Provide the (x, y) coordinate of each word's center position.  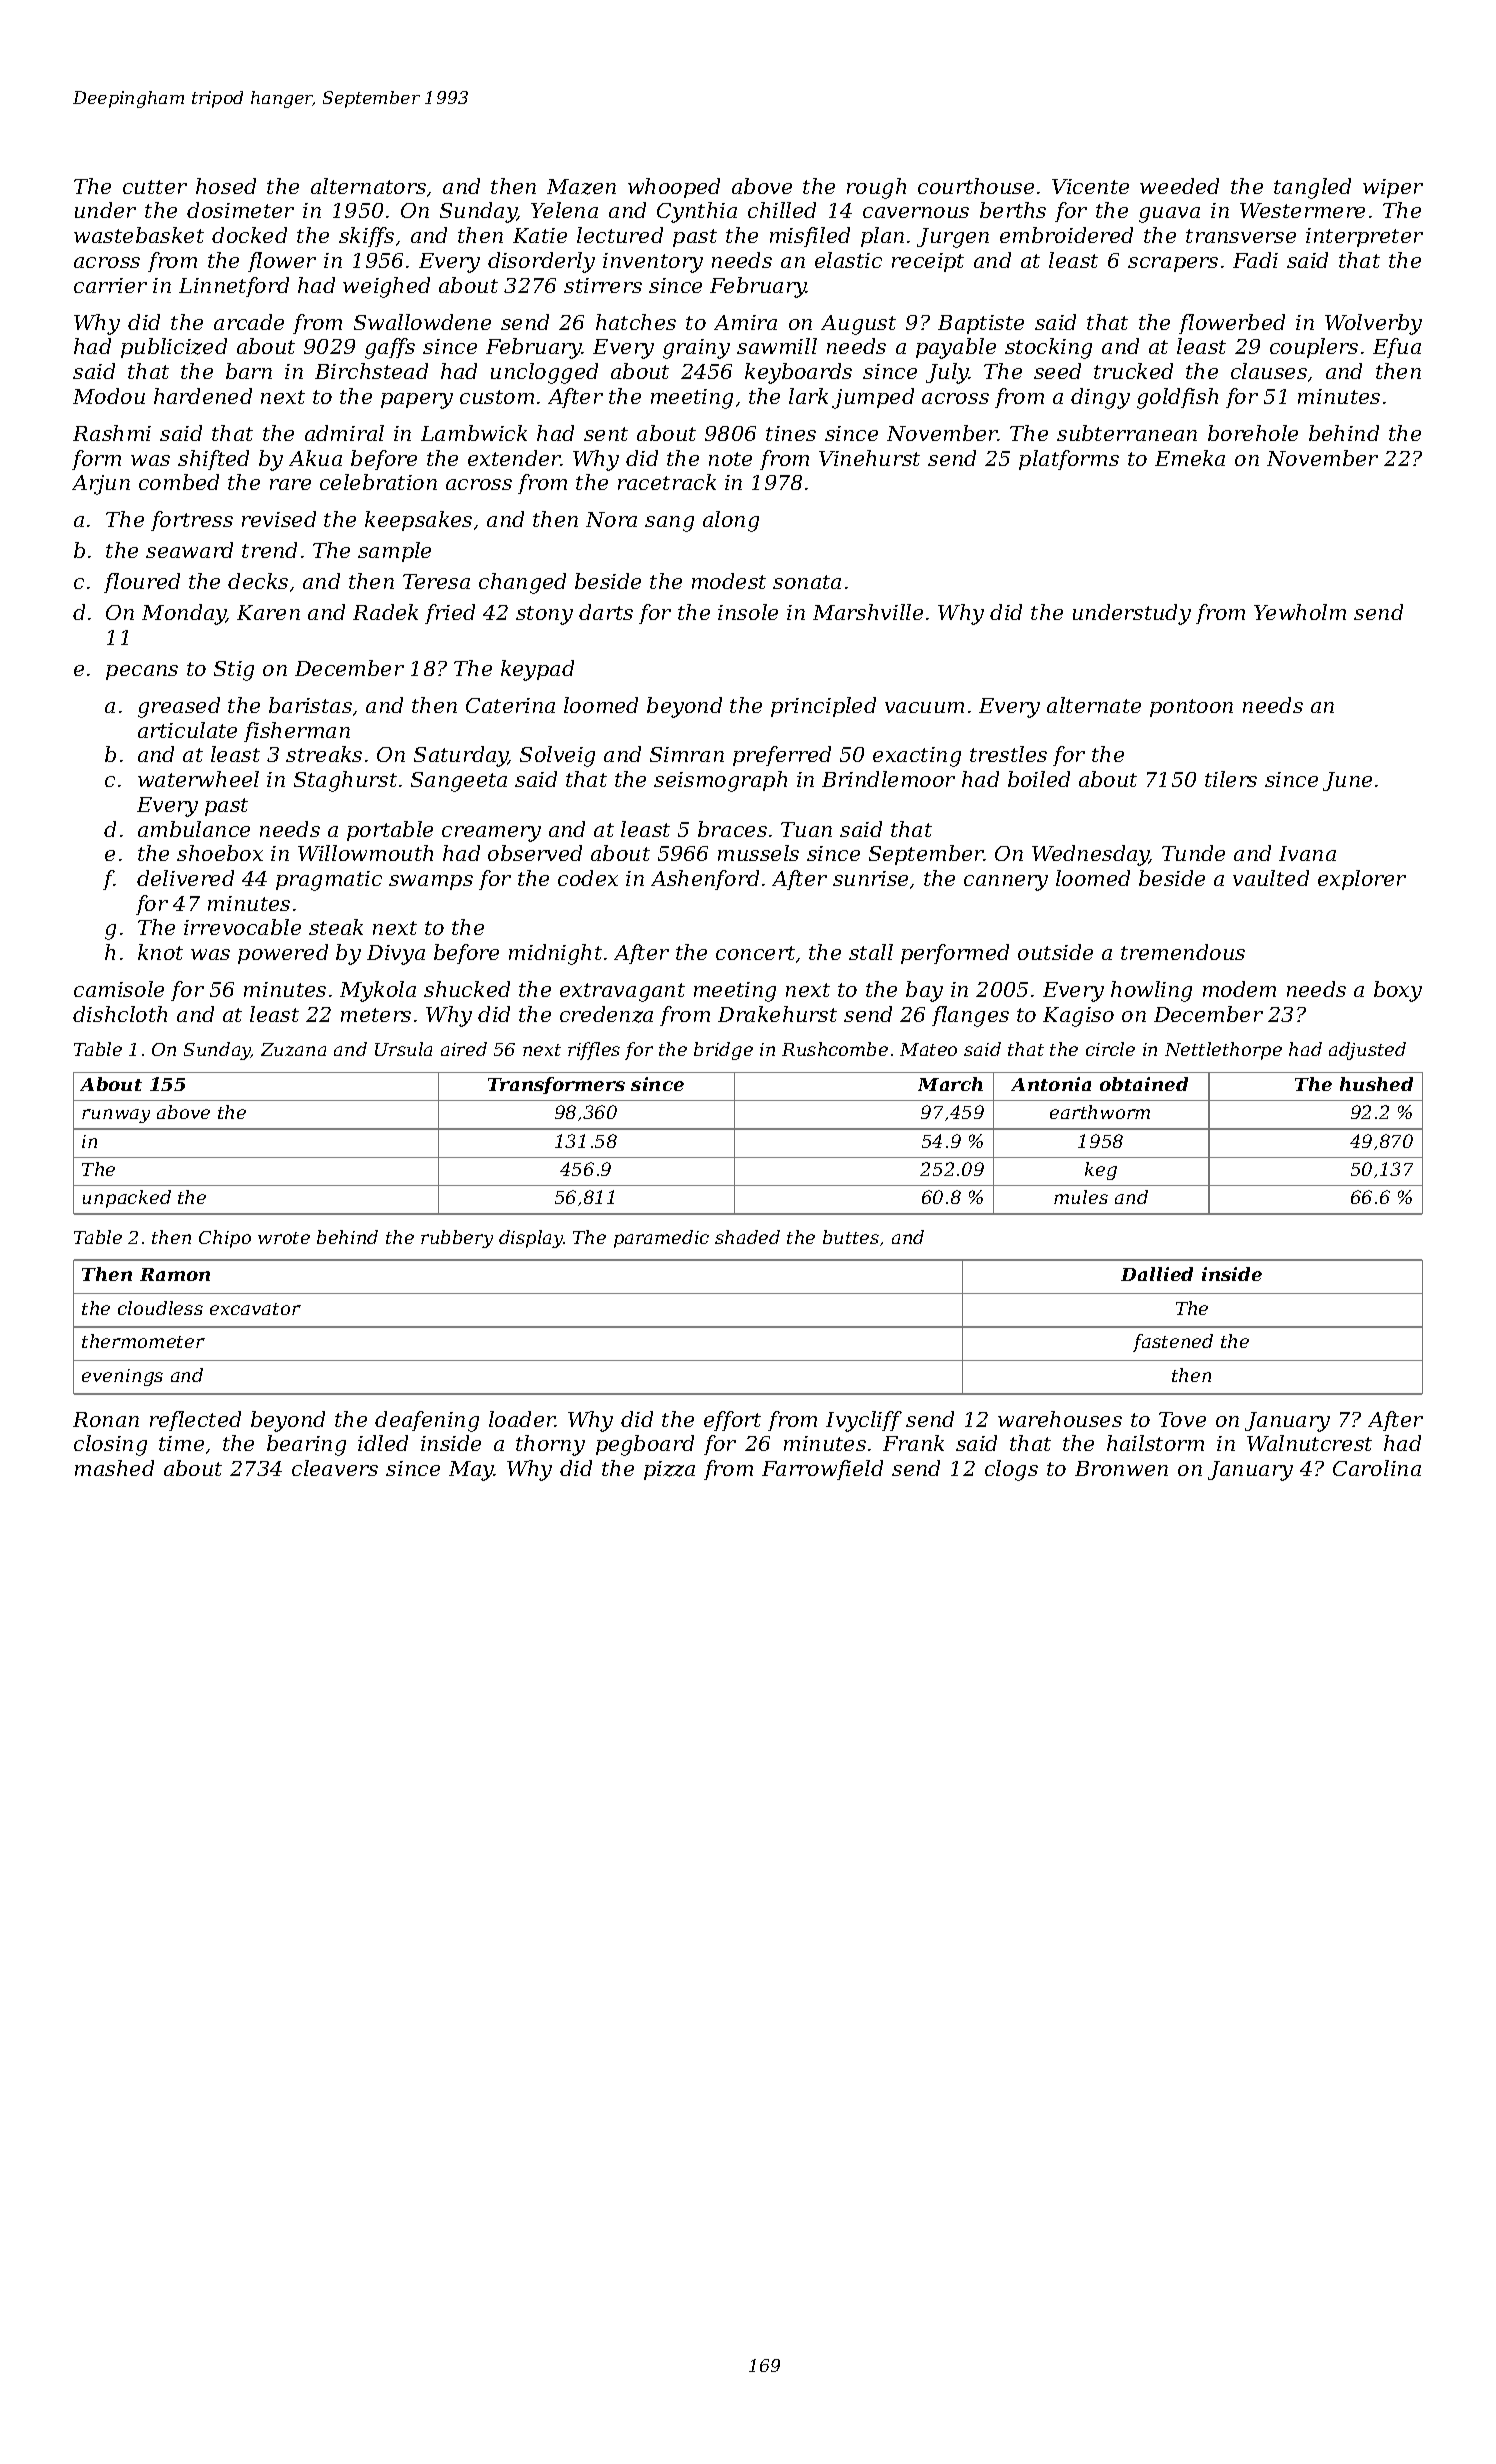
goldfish (1177, 398)
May (471, 1471)
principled (823, 707)
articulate (187, 730)
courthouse (976, 186)
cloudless (160, 1308)
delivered (185, 878)
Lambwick (474, 433)
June (1347, 781)
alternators (368, 186)
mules (1081, 1197)
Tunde (1193, 853)
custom (497, 397)
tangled (1312, 188)
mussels (758, 853)
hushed (1376, 1084)
